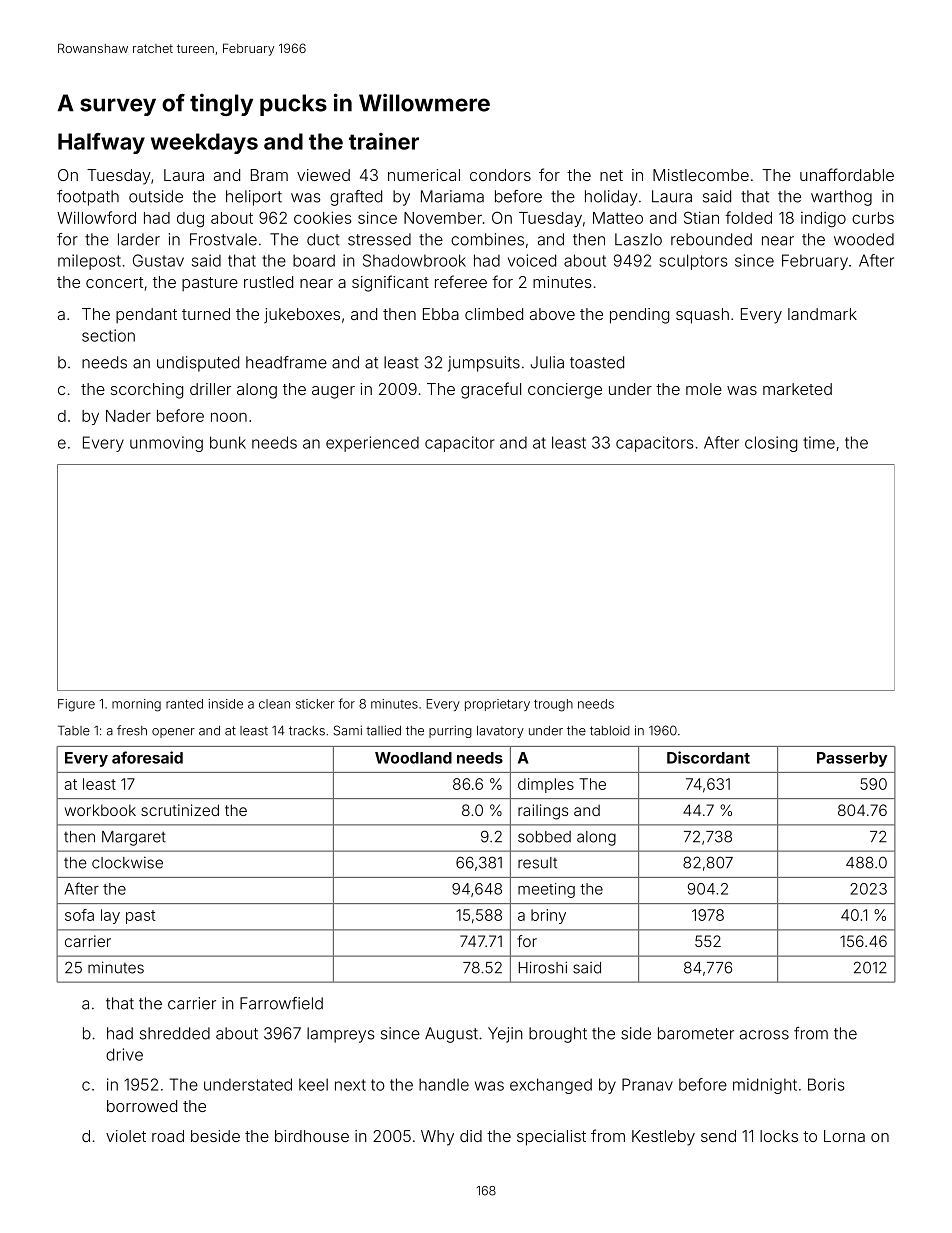 The image size is (952, 1233). What do you see at coordinates (708, 757) in the screenshot?
I see `Discordant` at bounding box center [708, 757].
